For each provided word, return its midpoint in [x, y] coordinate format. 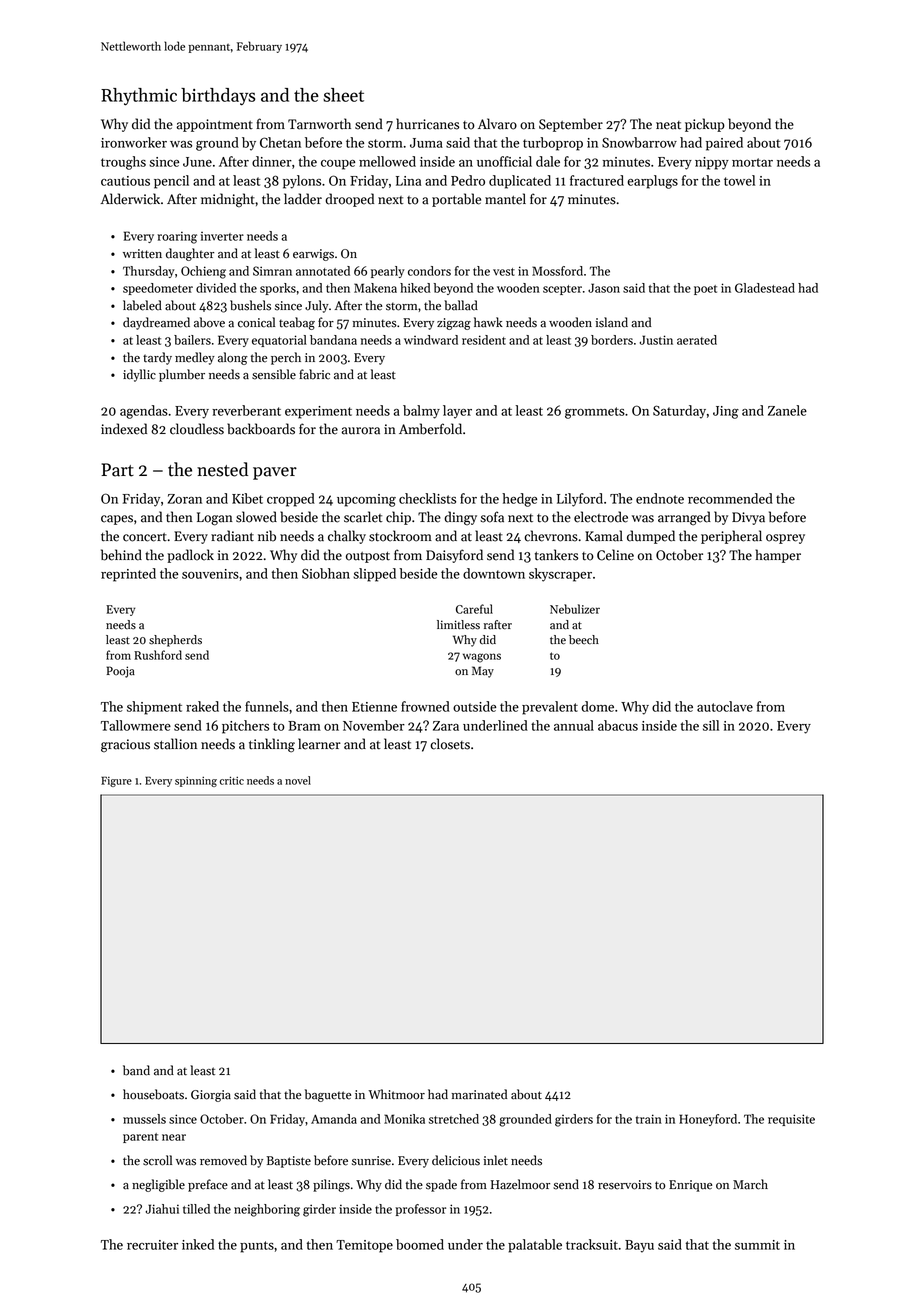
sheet [343, 95]
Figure [116, 781]
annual [574, 725]
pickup [705, 125]
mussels [144, 1119]
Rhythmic [139, 97]
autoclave [725, 706]
